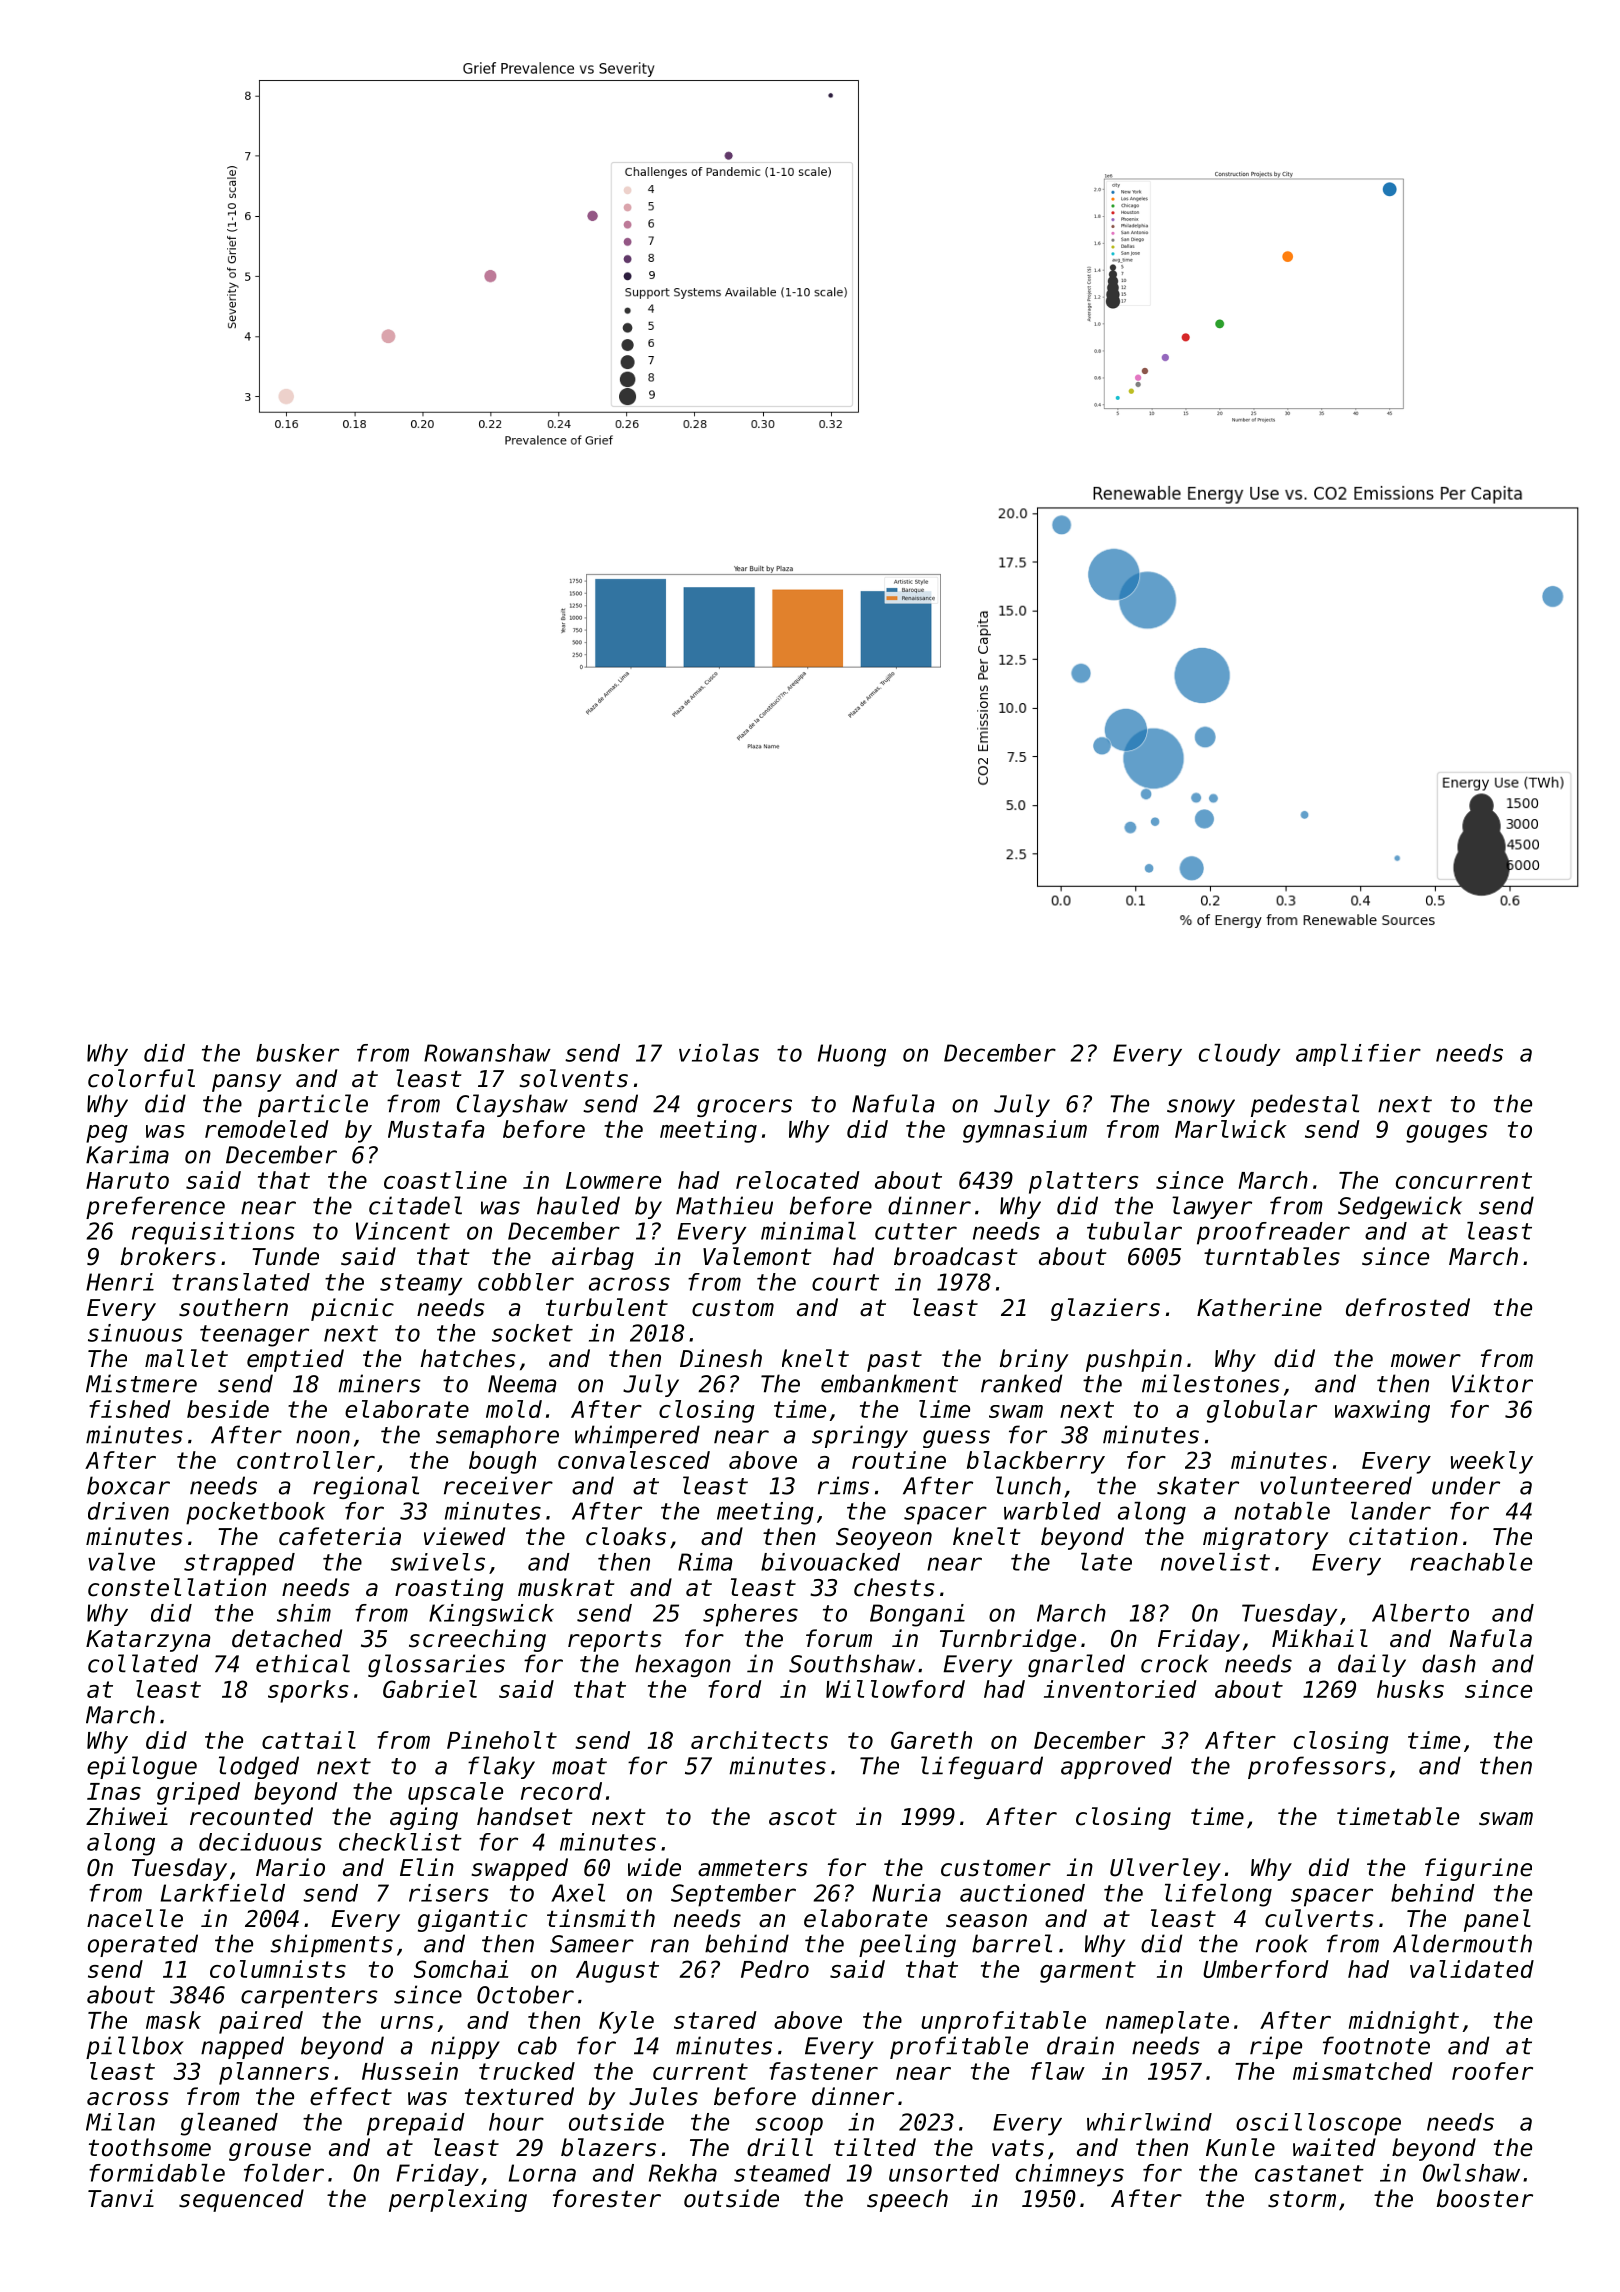 The height and width of the screenshot is (2292, 1620). I want to click on architects, so click(759, 1740).
